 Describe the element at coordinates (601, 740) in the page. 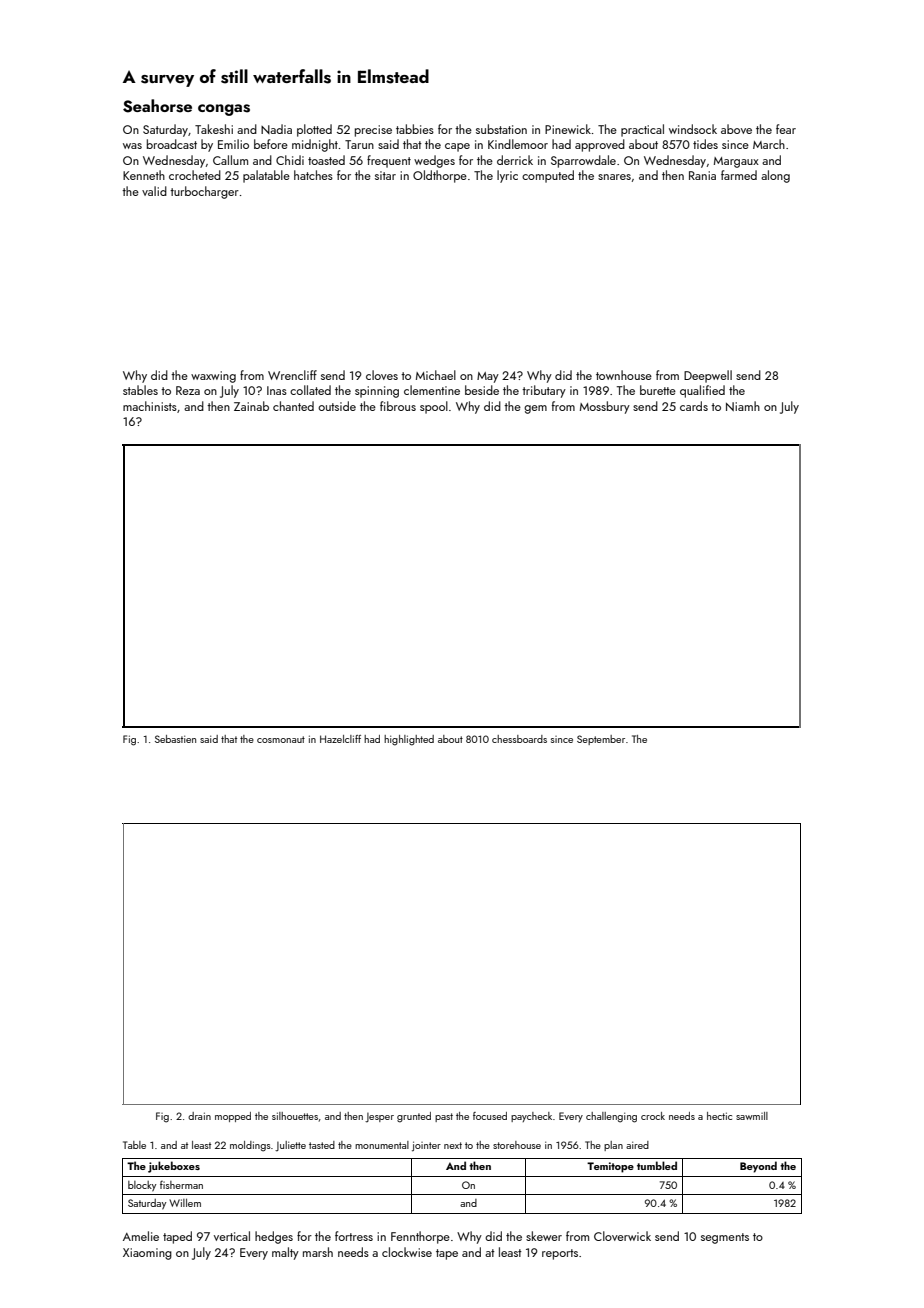

I see `September` at that location.
